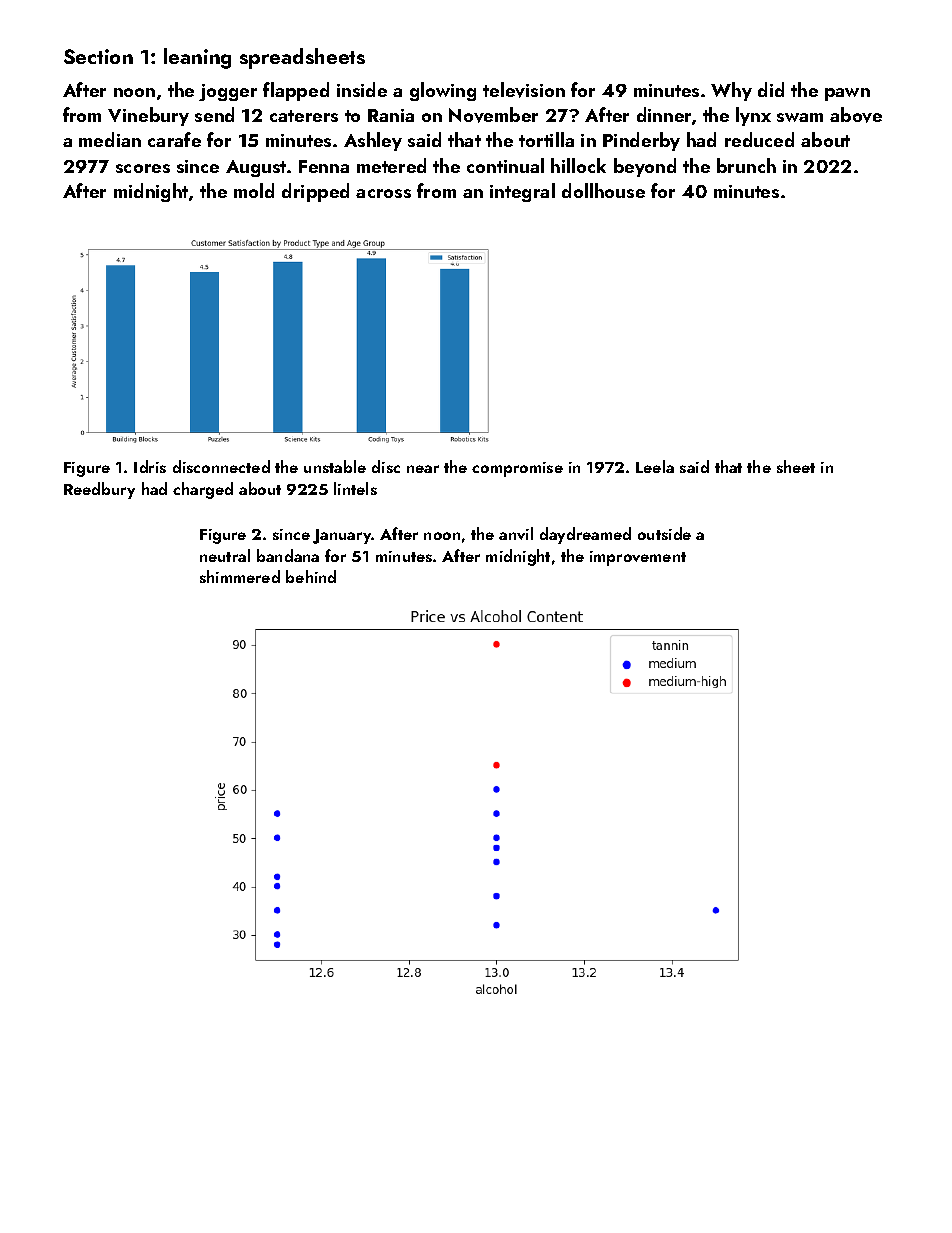 The image size is (952, 1233). What do you see at coordinates (517, 469) in the screenshot?
I see `compromise` at bounding box center [517, 469].
